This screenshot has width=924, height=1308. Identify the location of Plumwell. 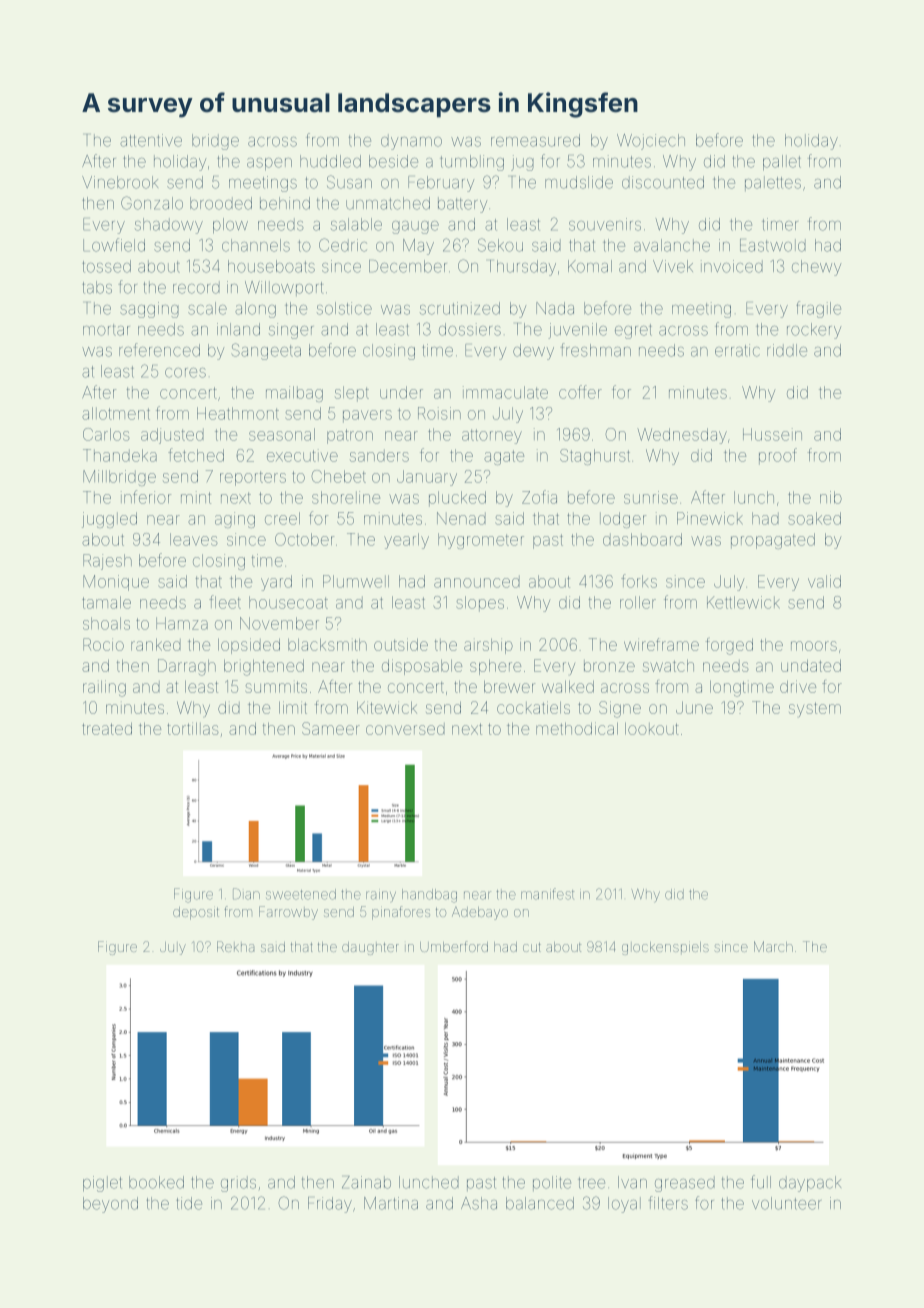
(356, 581).
